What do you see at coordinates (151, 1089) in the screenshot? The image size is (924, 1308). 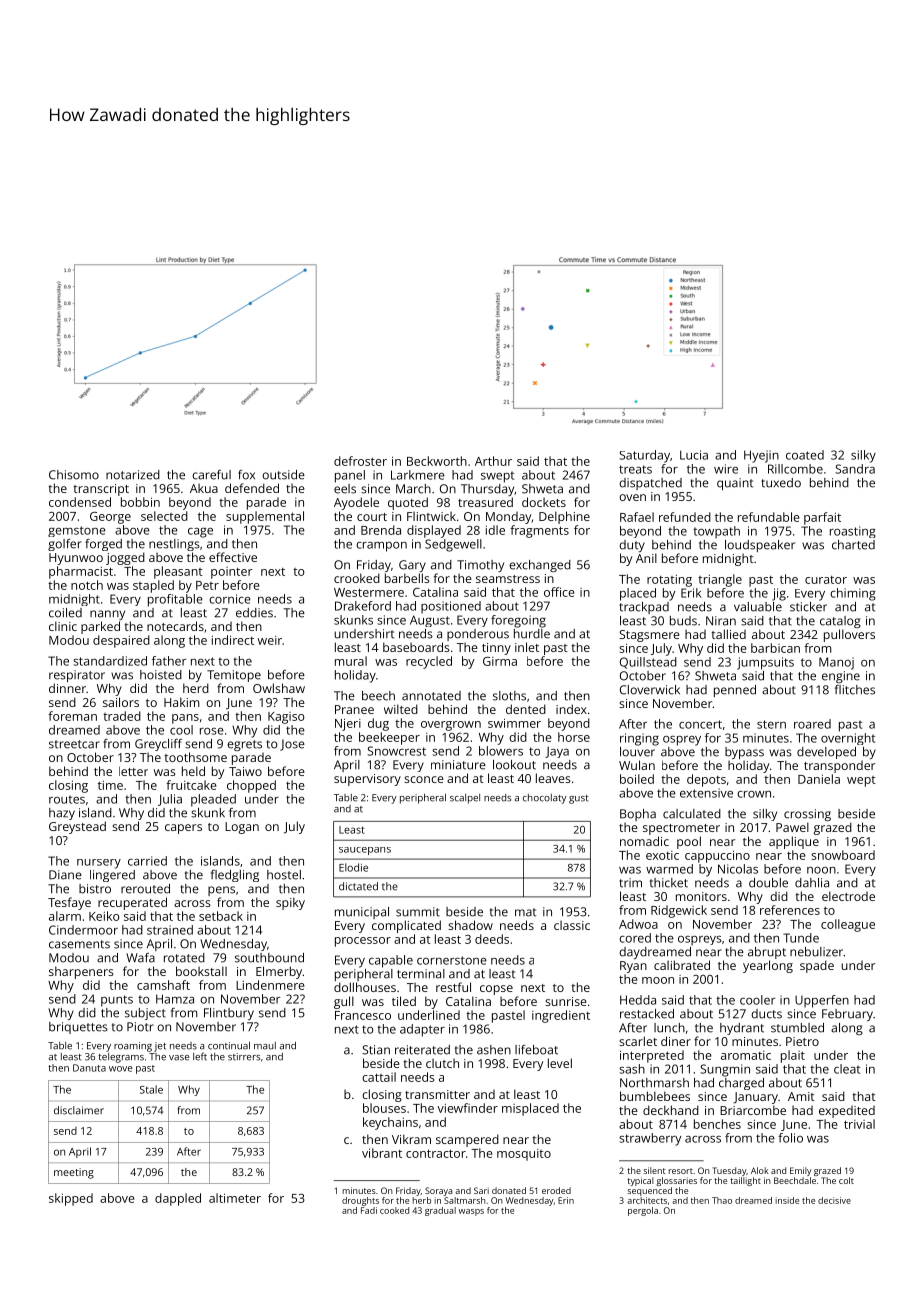 I see `Stale` at bounding box center [151, 1089].
